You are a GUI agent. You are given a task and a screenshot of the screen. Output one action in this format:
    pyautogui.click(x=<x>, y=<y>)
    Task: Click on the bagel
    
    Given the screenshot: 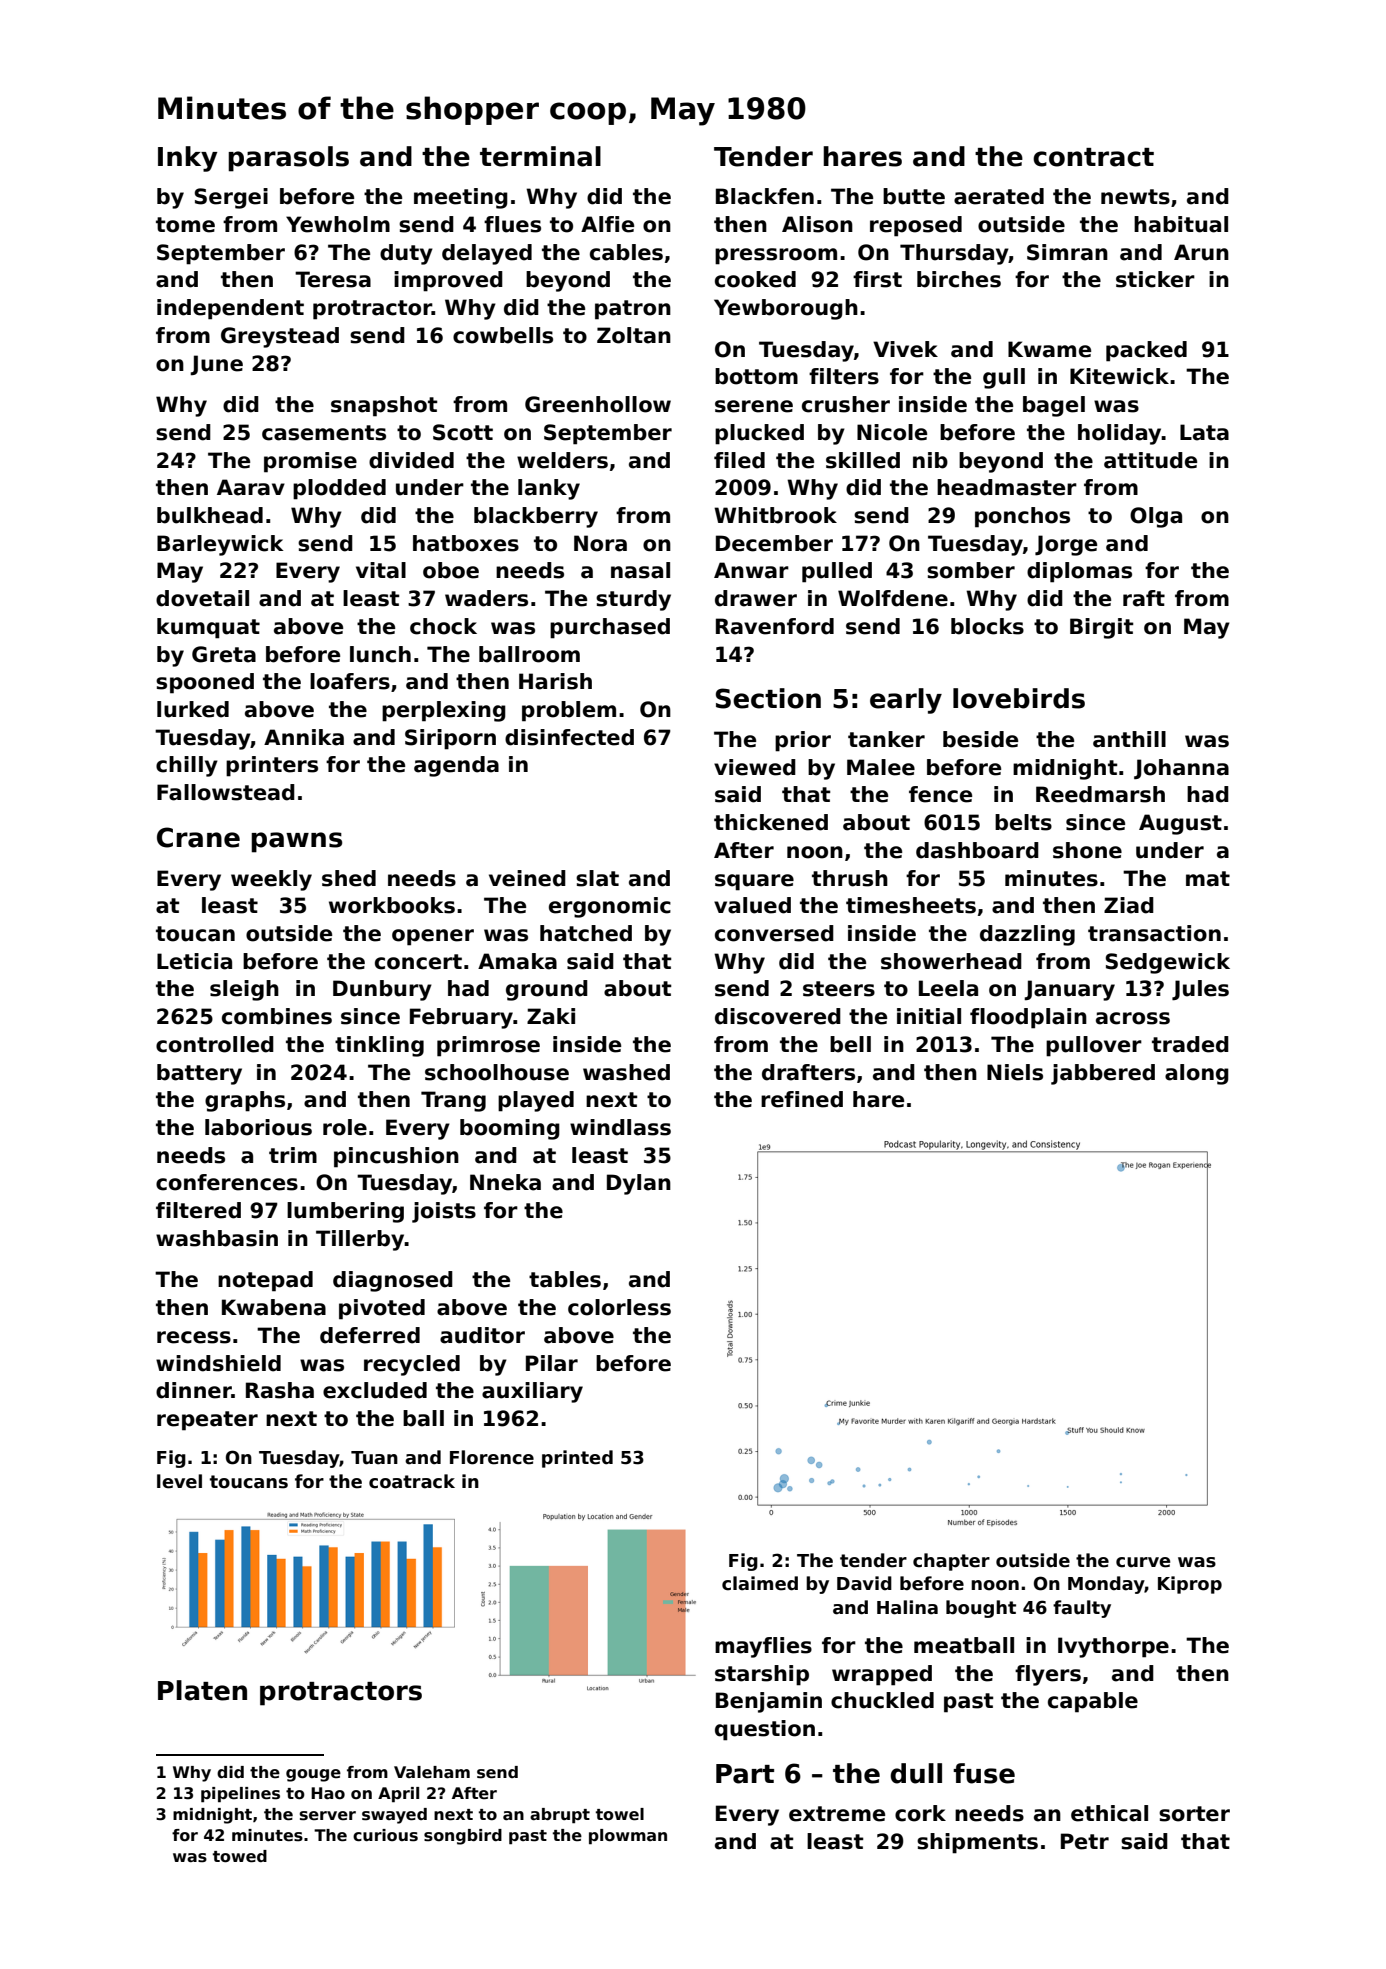 What is the action you would take?
    pyautogui.click(x=1054, y=406)
